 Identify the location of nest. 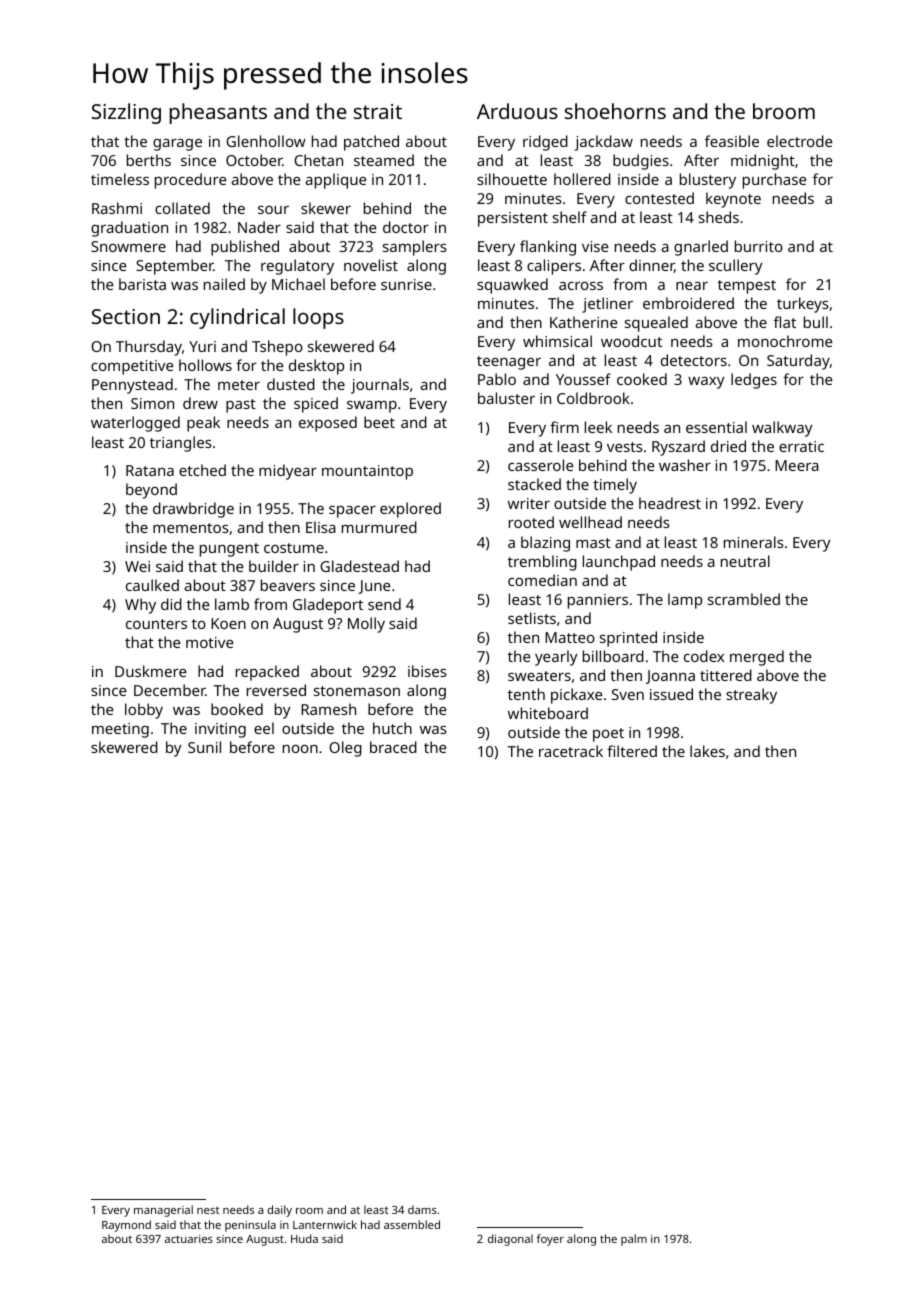
(208, 1210).
